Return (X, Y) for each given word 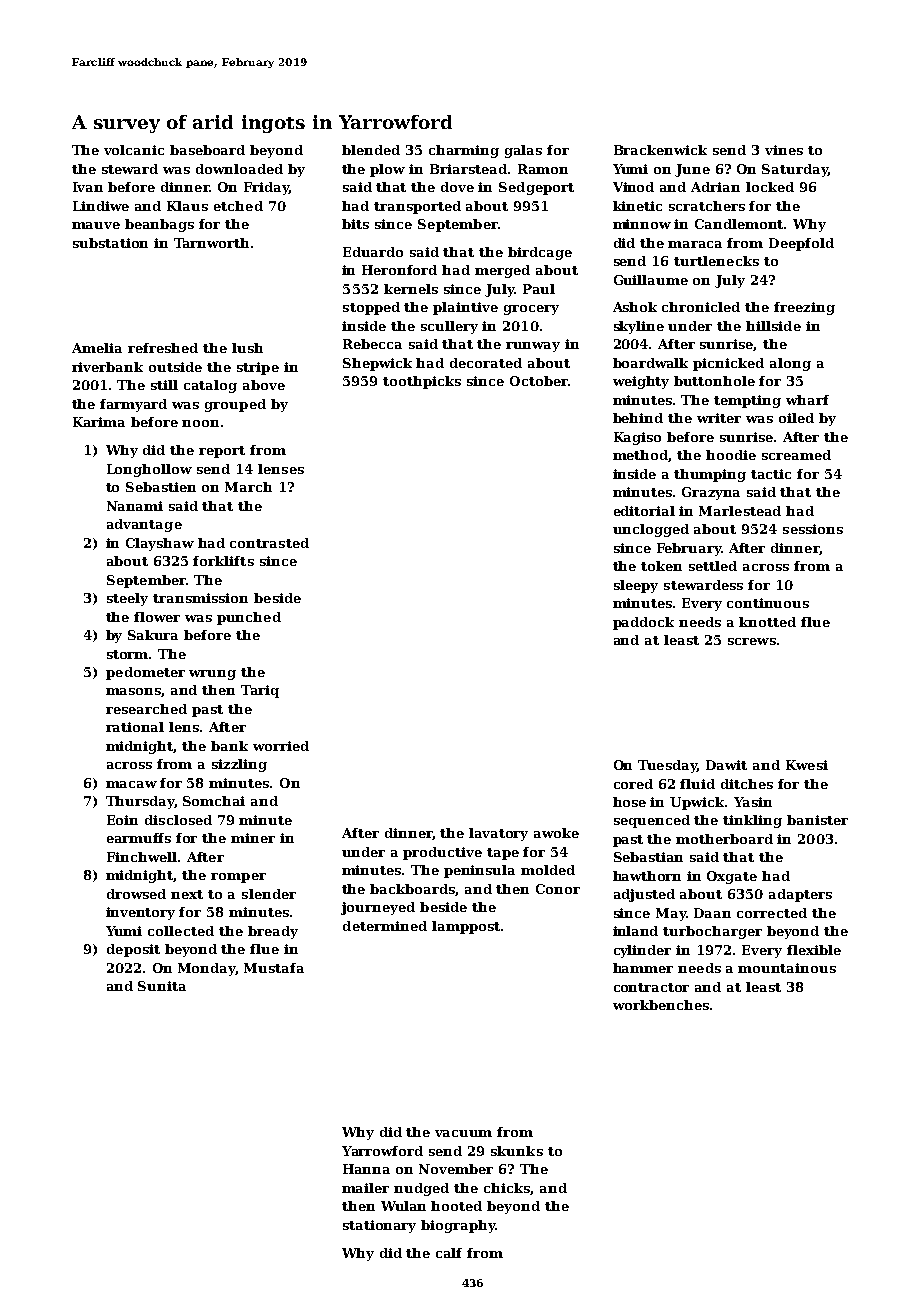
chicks (507, 1188)
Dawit (726, 765)
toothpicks (422, 382)
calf (449, 1253)
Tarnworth (211, 243)
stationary (379, 1226)
